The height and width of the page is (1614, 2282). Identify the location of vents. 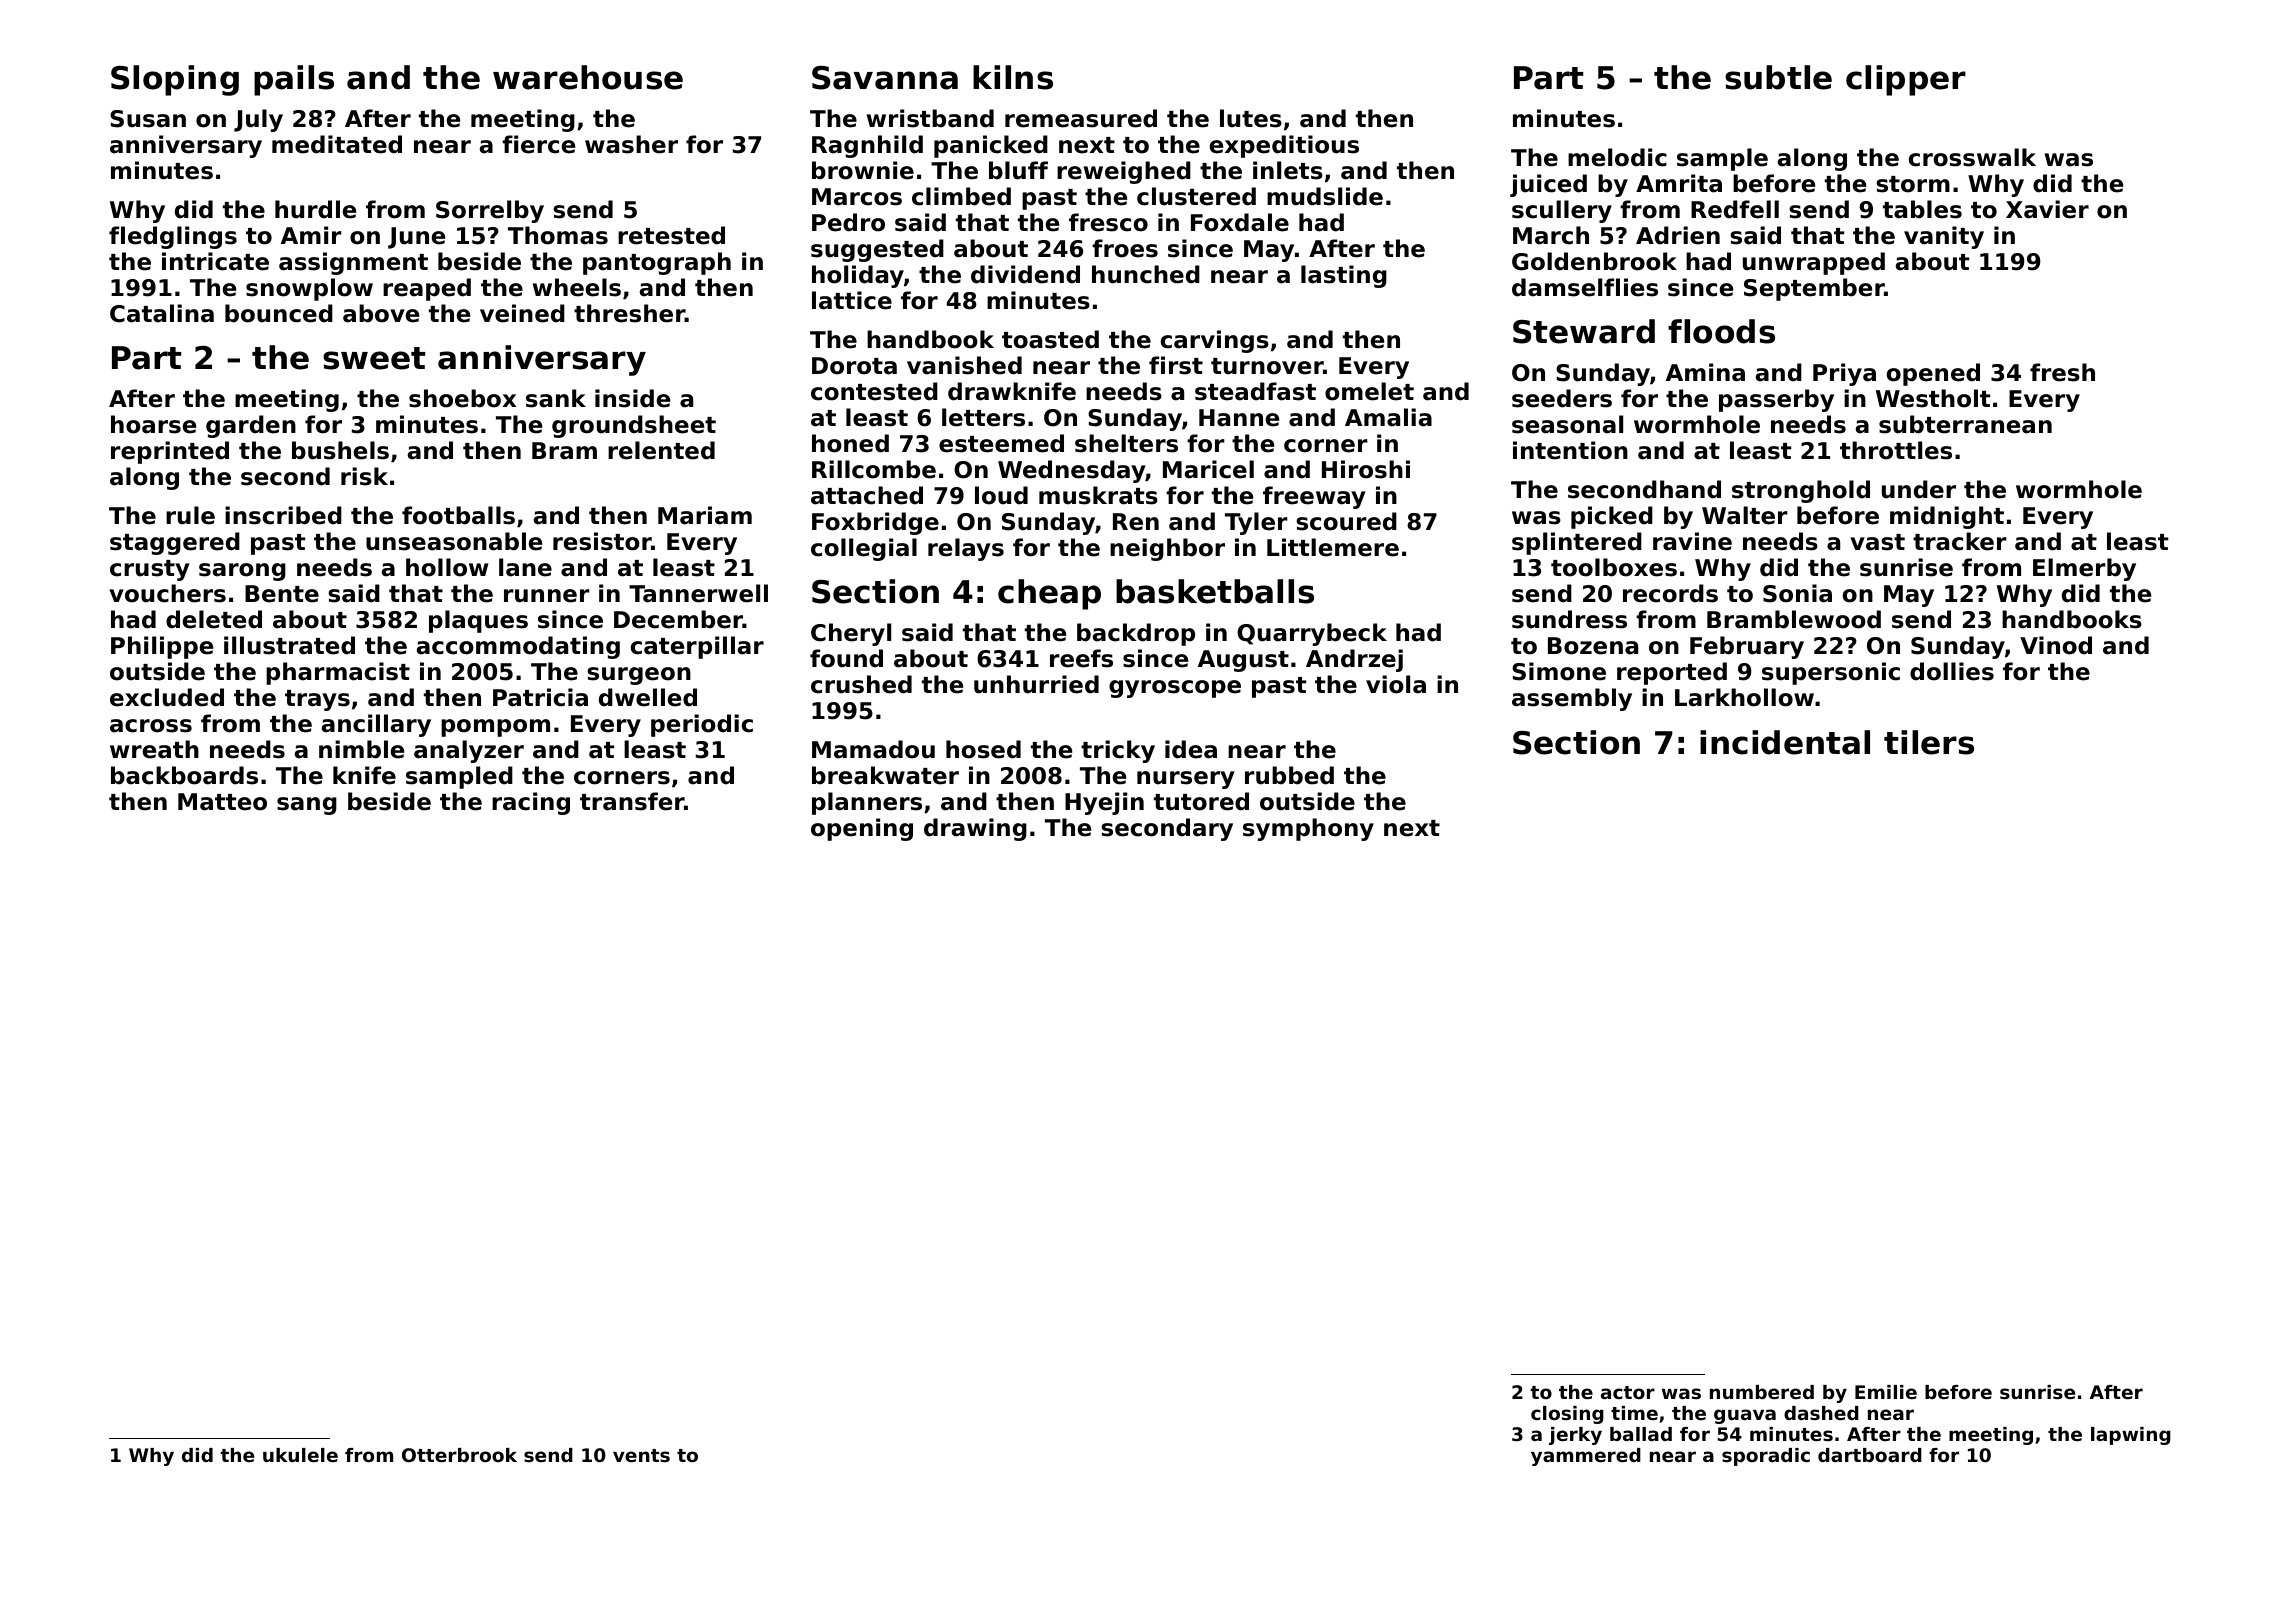
(641, 1455).
